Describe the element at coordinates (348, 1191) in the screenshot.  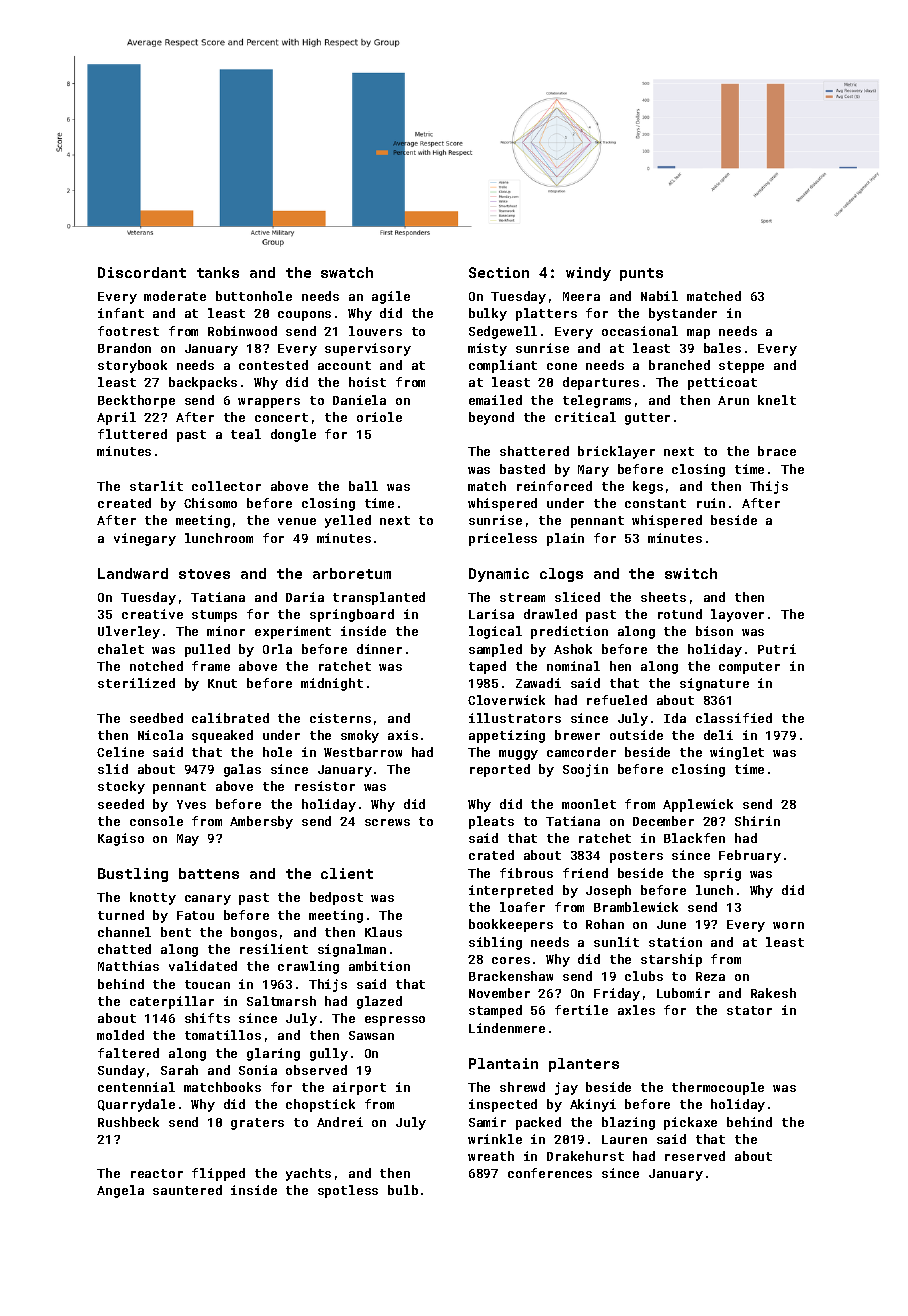
I see `spotless` at that location.
